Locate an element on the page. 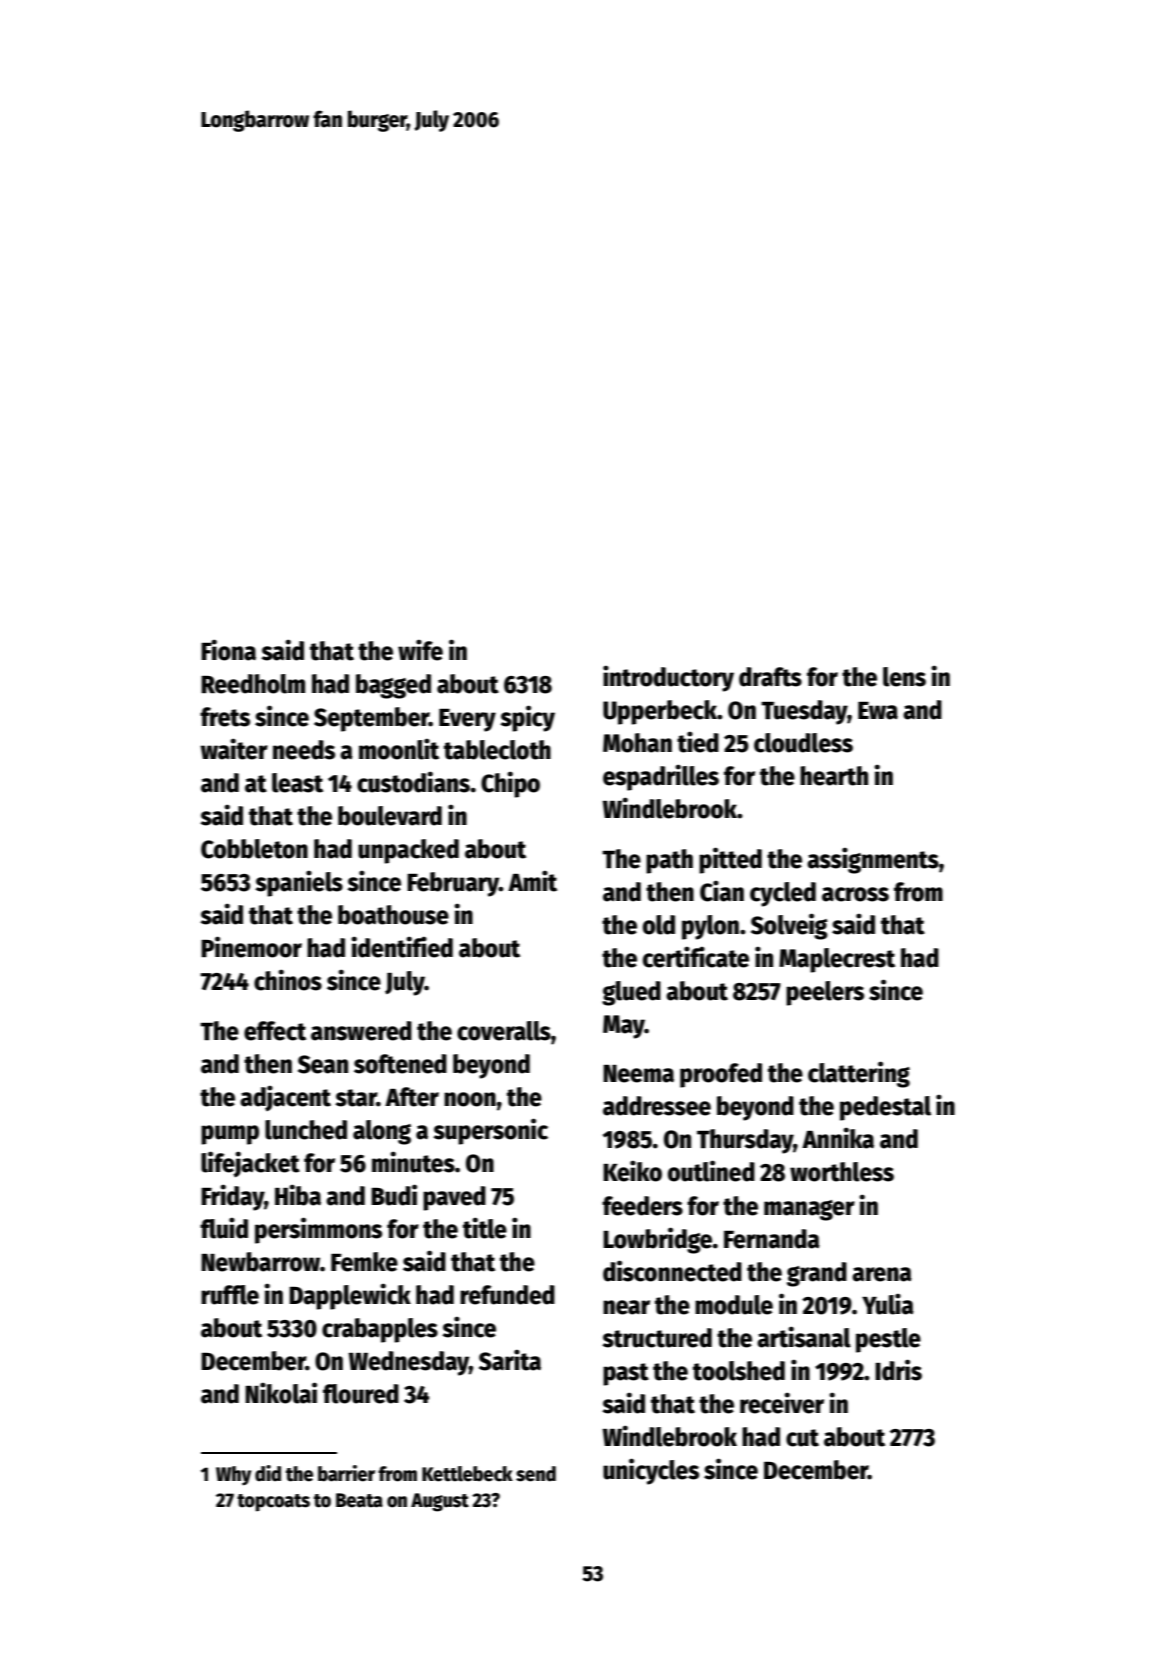  cut is located at coordinates (802, 1438).
